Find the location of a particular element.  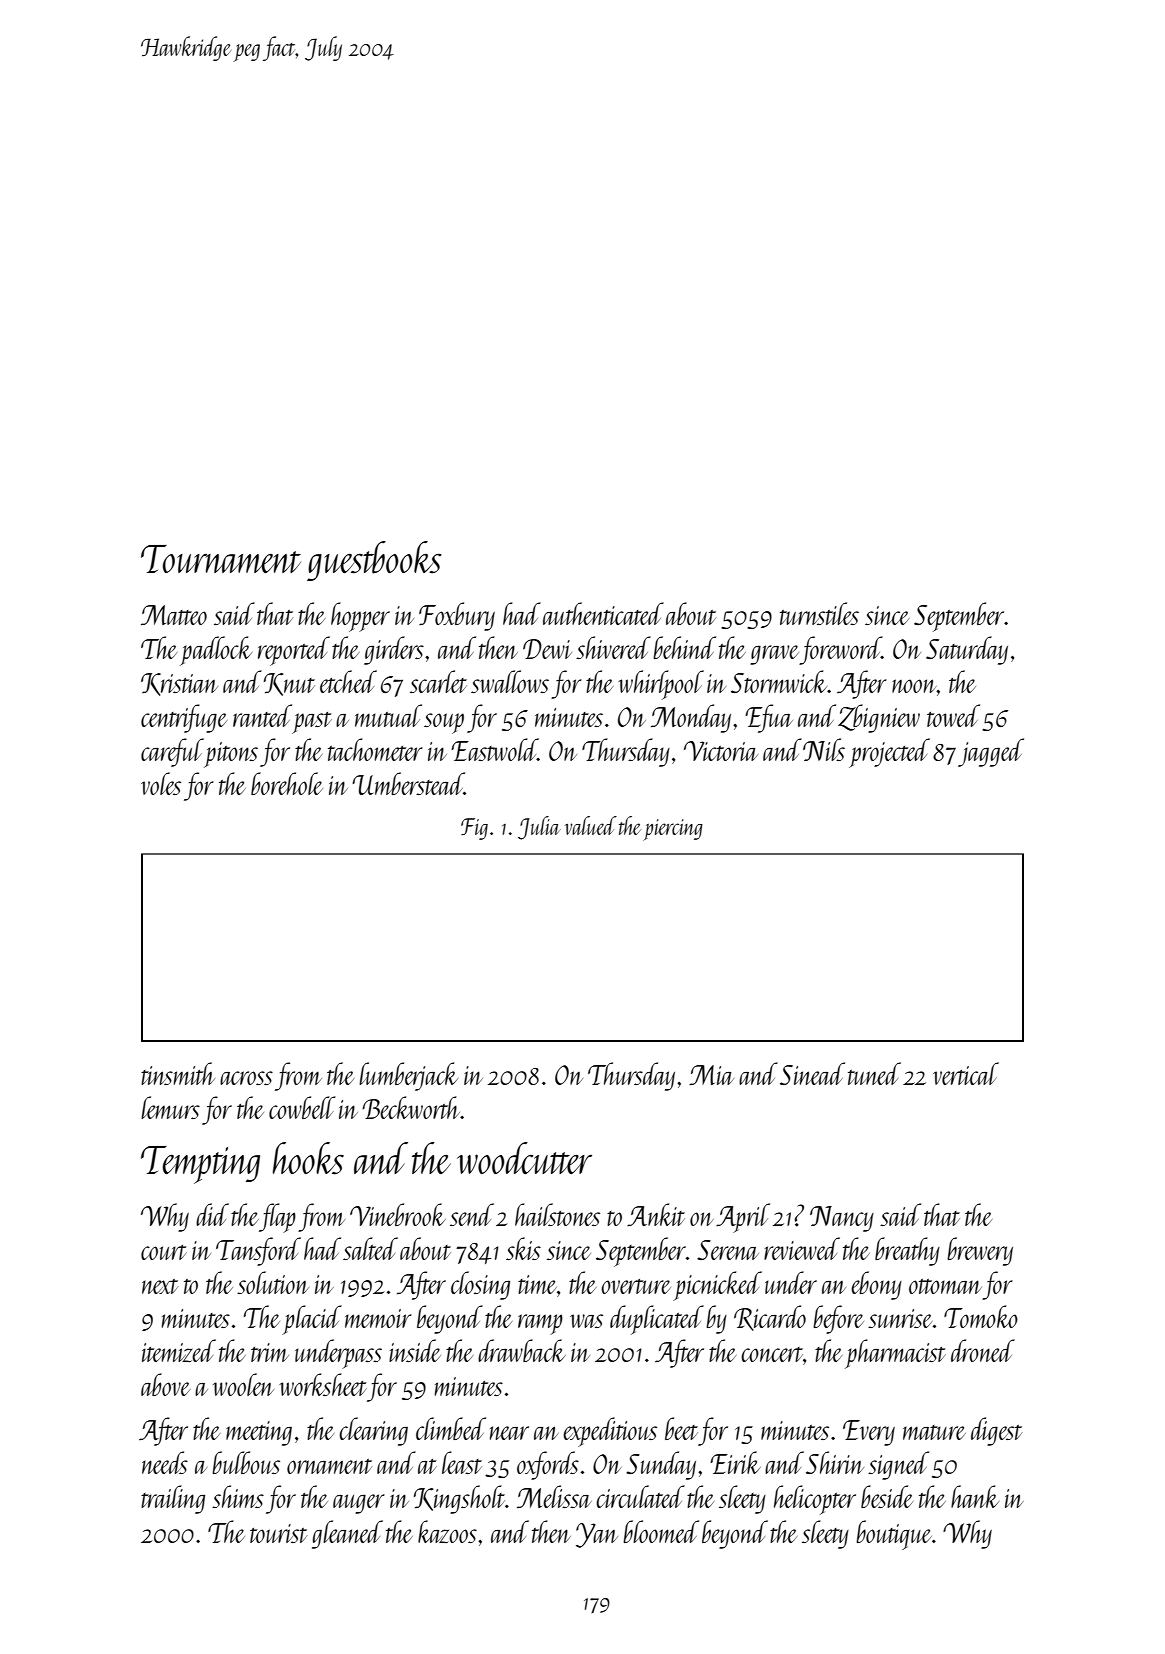

tuned is located at coordinates (874, 1073).
